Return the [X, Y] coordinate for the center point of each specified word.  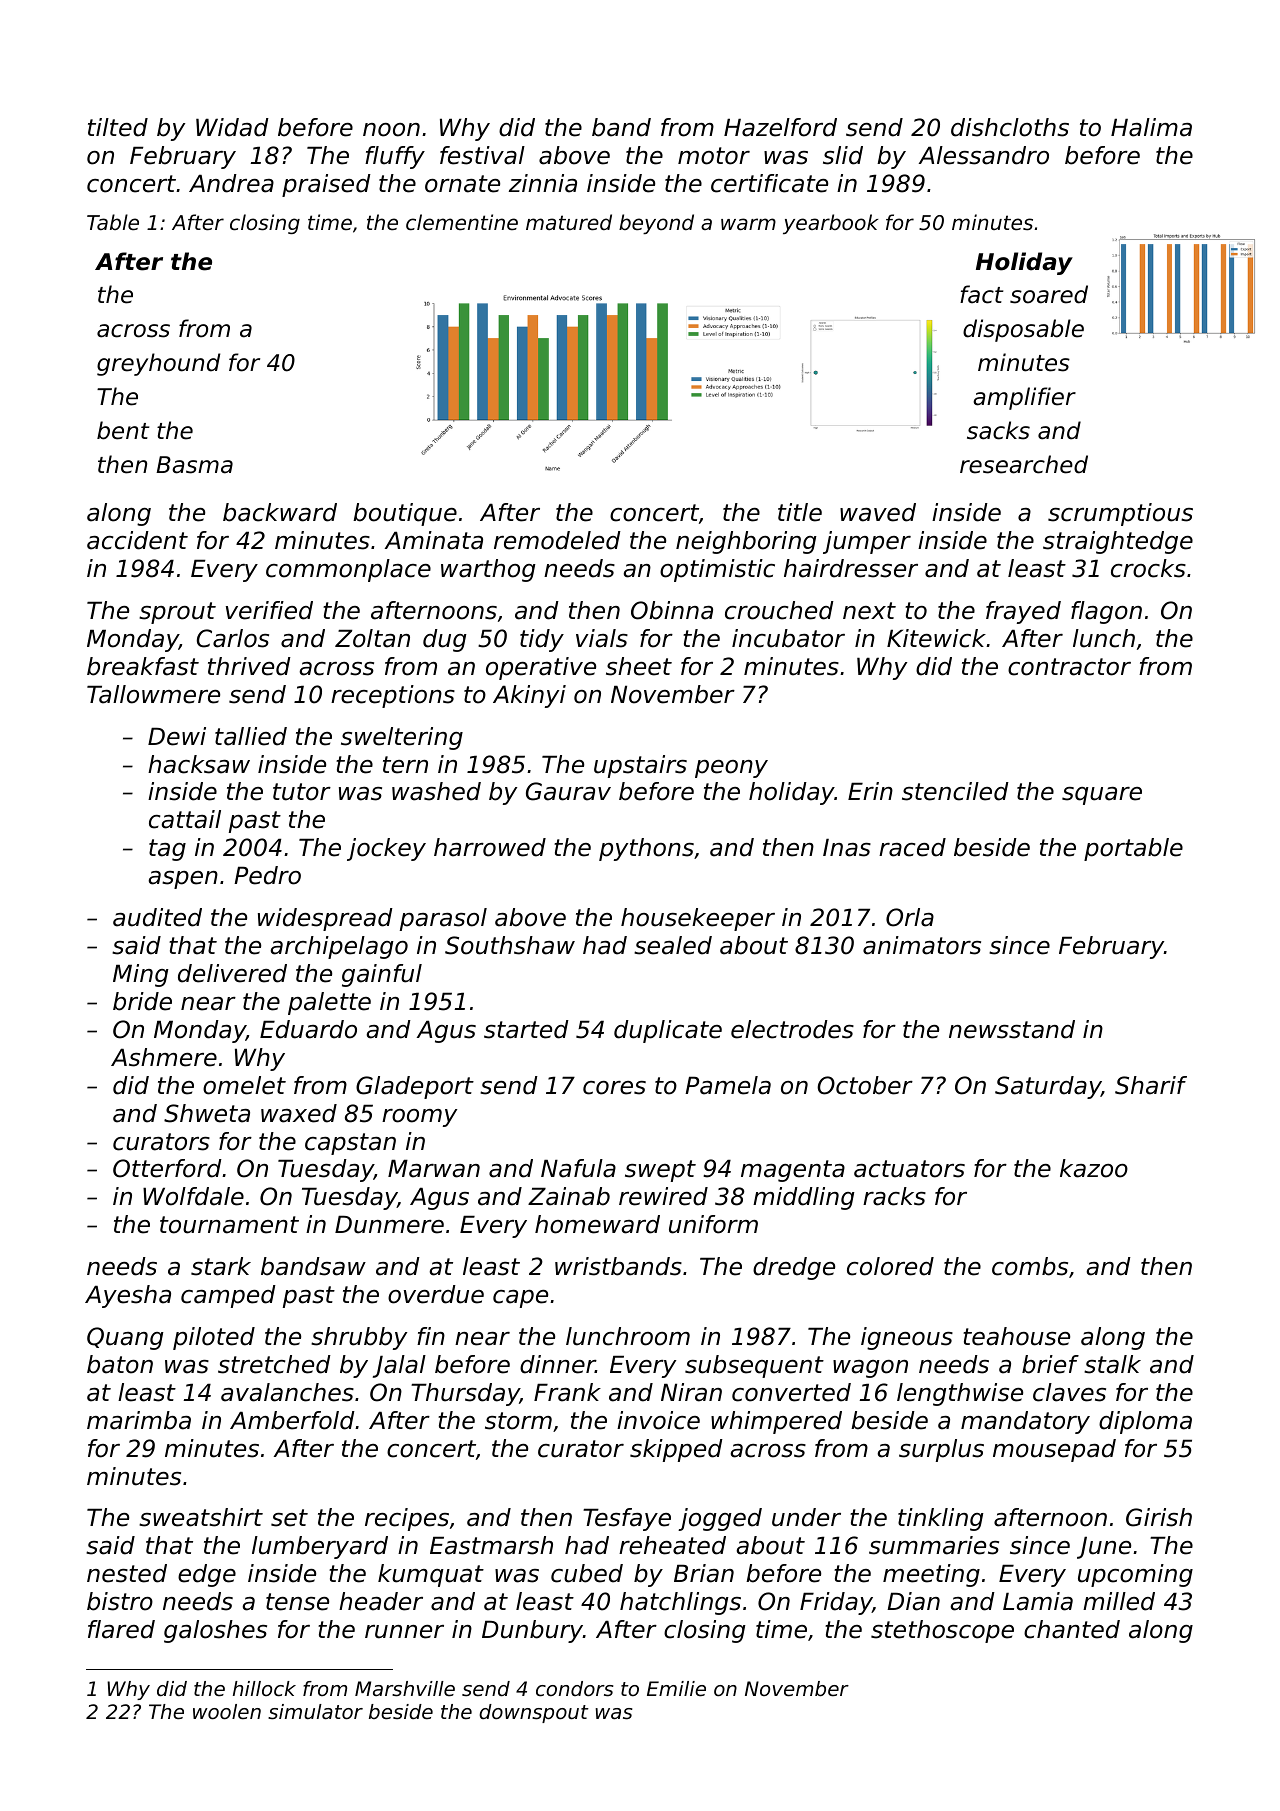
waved [878, 512]
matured [569, 222]
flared [121, 1629]
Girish [1159, 1517]
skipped [676, 1450]
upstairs [640, 766]
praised [326, 185]
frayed [1023, 612]
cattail [185, 819]
